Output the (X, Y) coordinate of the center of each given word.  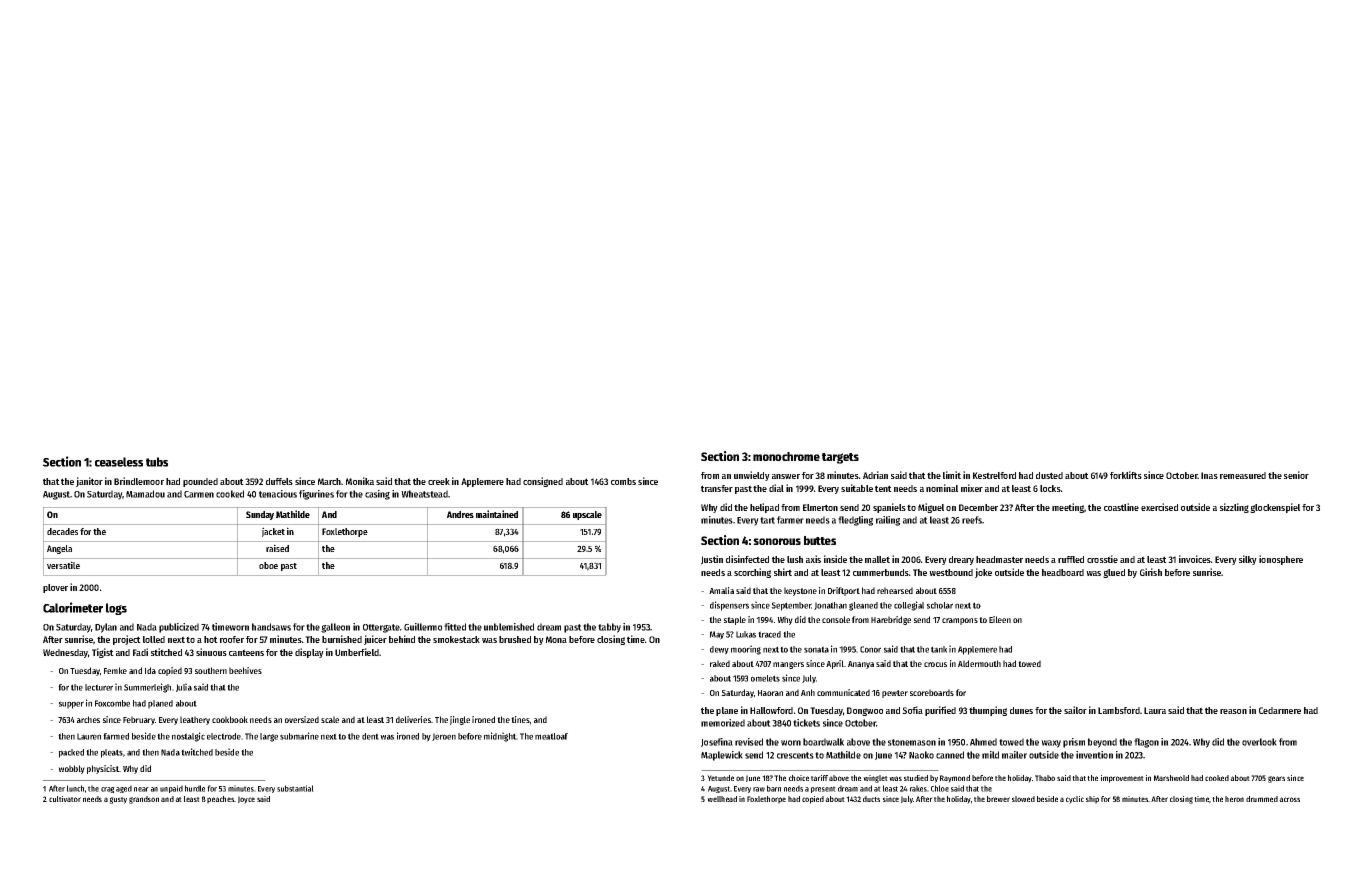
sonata (816, 649)
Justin (712, 560)
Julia (184, 687)
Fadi (140, 652)
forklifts (1126, 475)
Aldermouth (979, 663)
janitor (89, 482)
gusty (118, 800)
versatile (63, 565)
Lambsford (1119, 710)
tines (520, 719)
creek (439, 481)
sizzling (1234, 508)
